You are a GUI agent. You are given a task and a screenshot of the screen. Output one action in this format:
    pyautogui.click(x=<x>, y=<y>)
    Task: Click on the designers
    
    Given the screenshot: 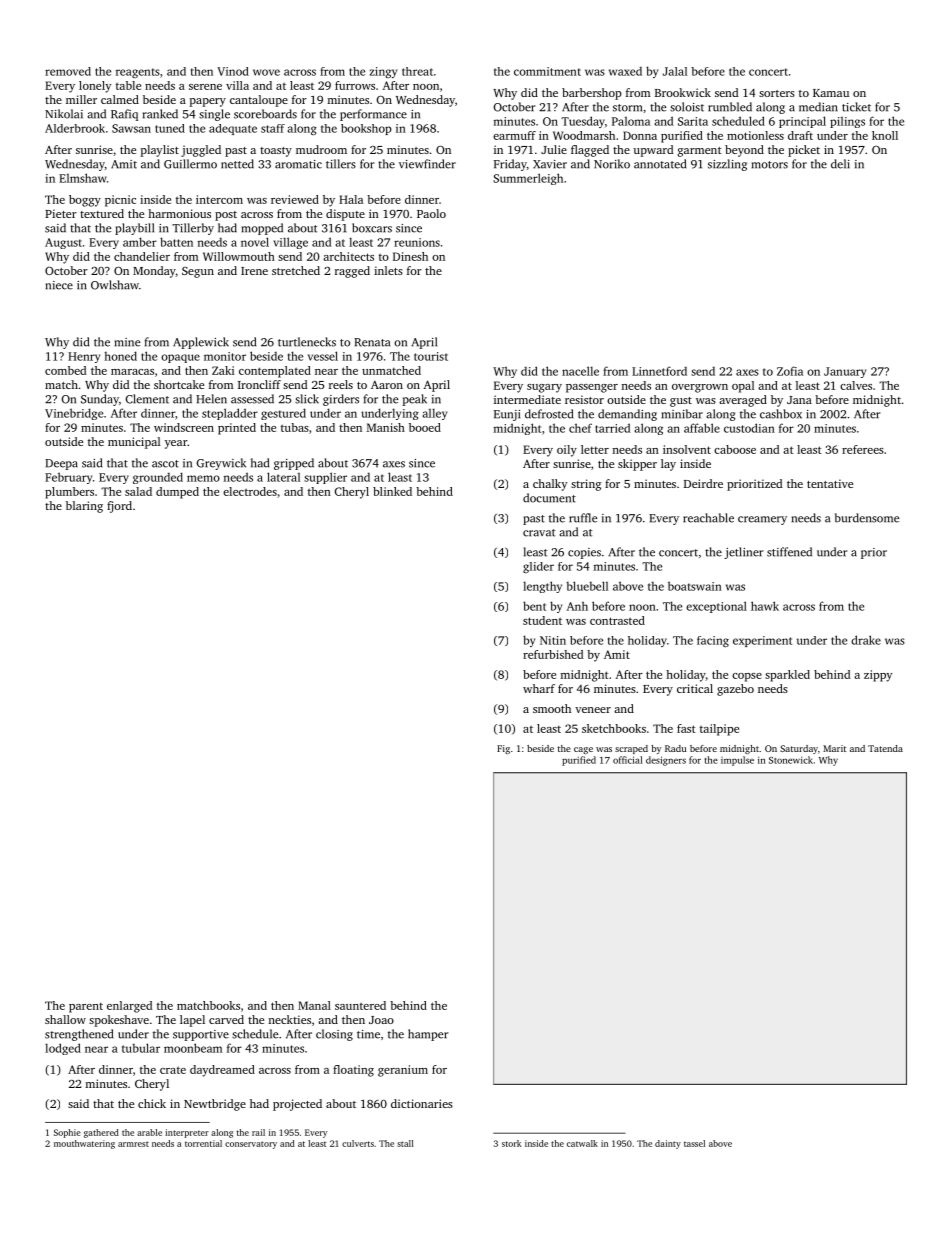 What is the action you would take?
    pyautogui.click(x=666, y=761)
